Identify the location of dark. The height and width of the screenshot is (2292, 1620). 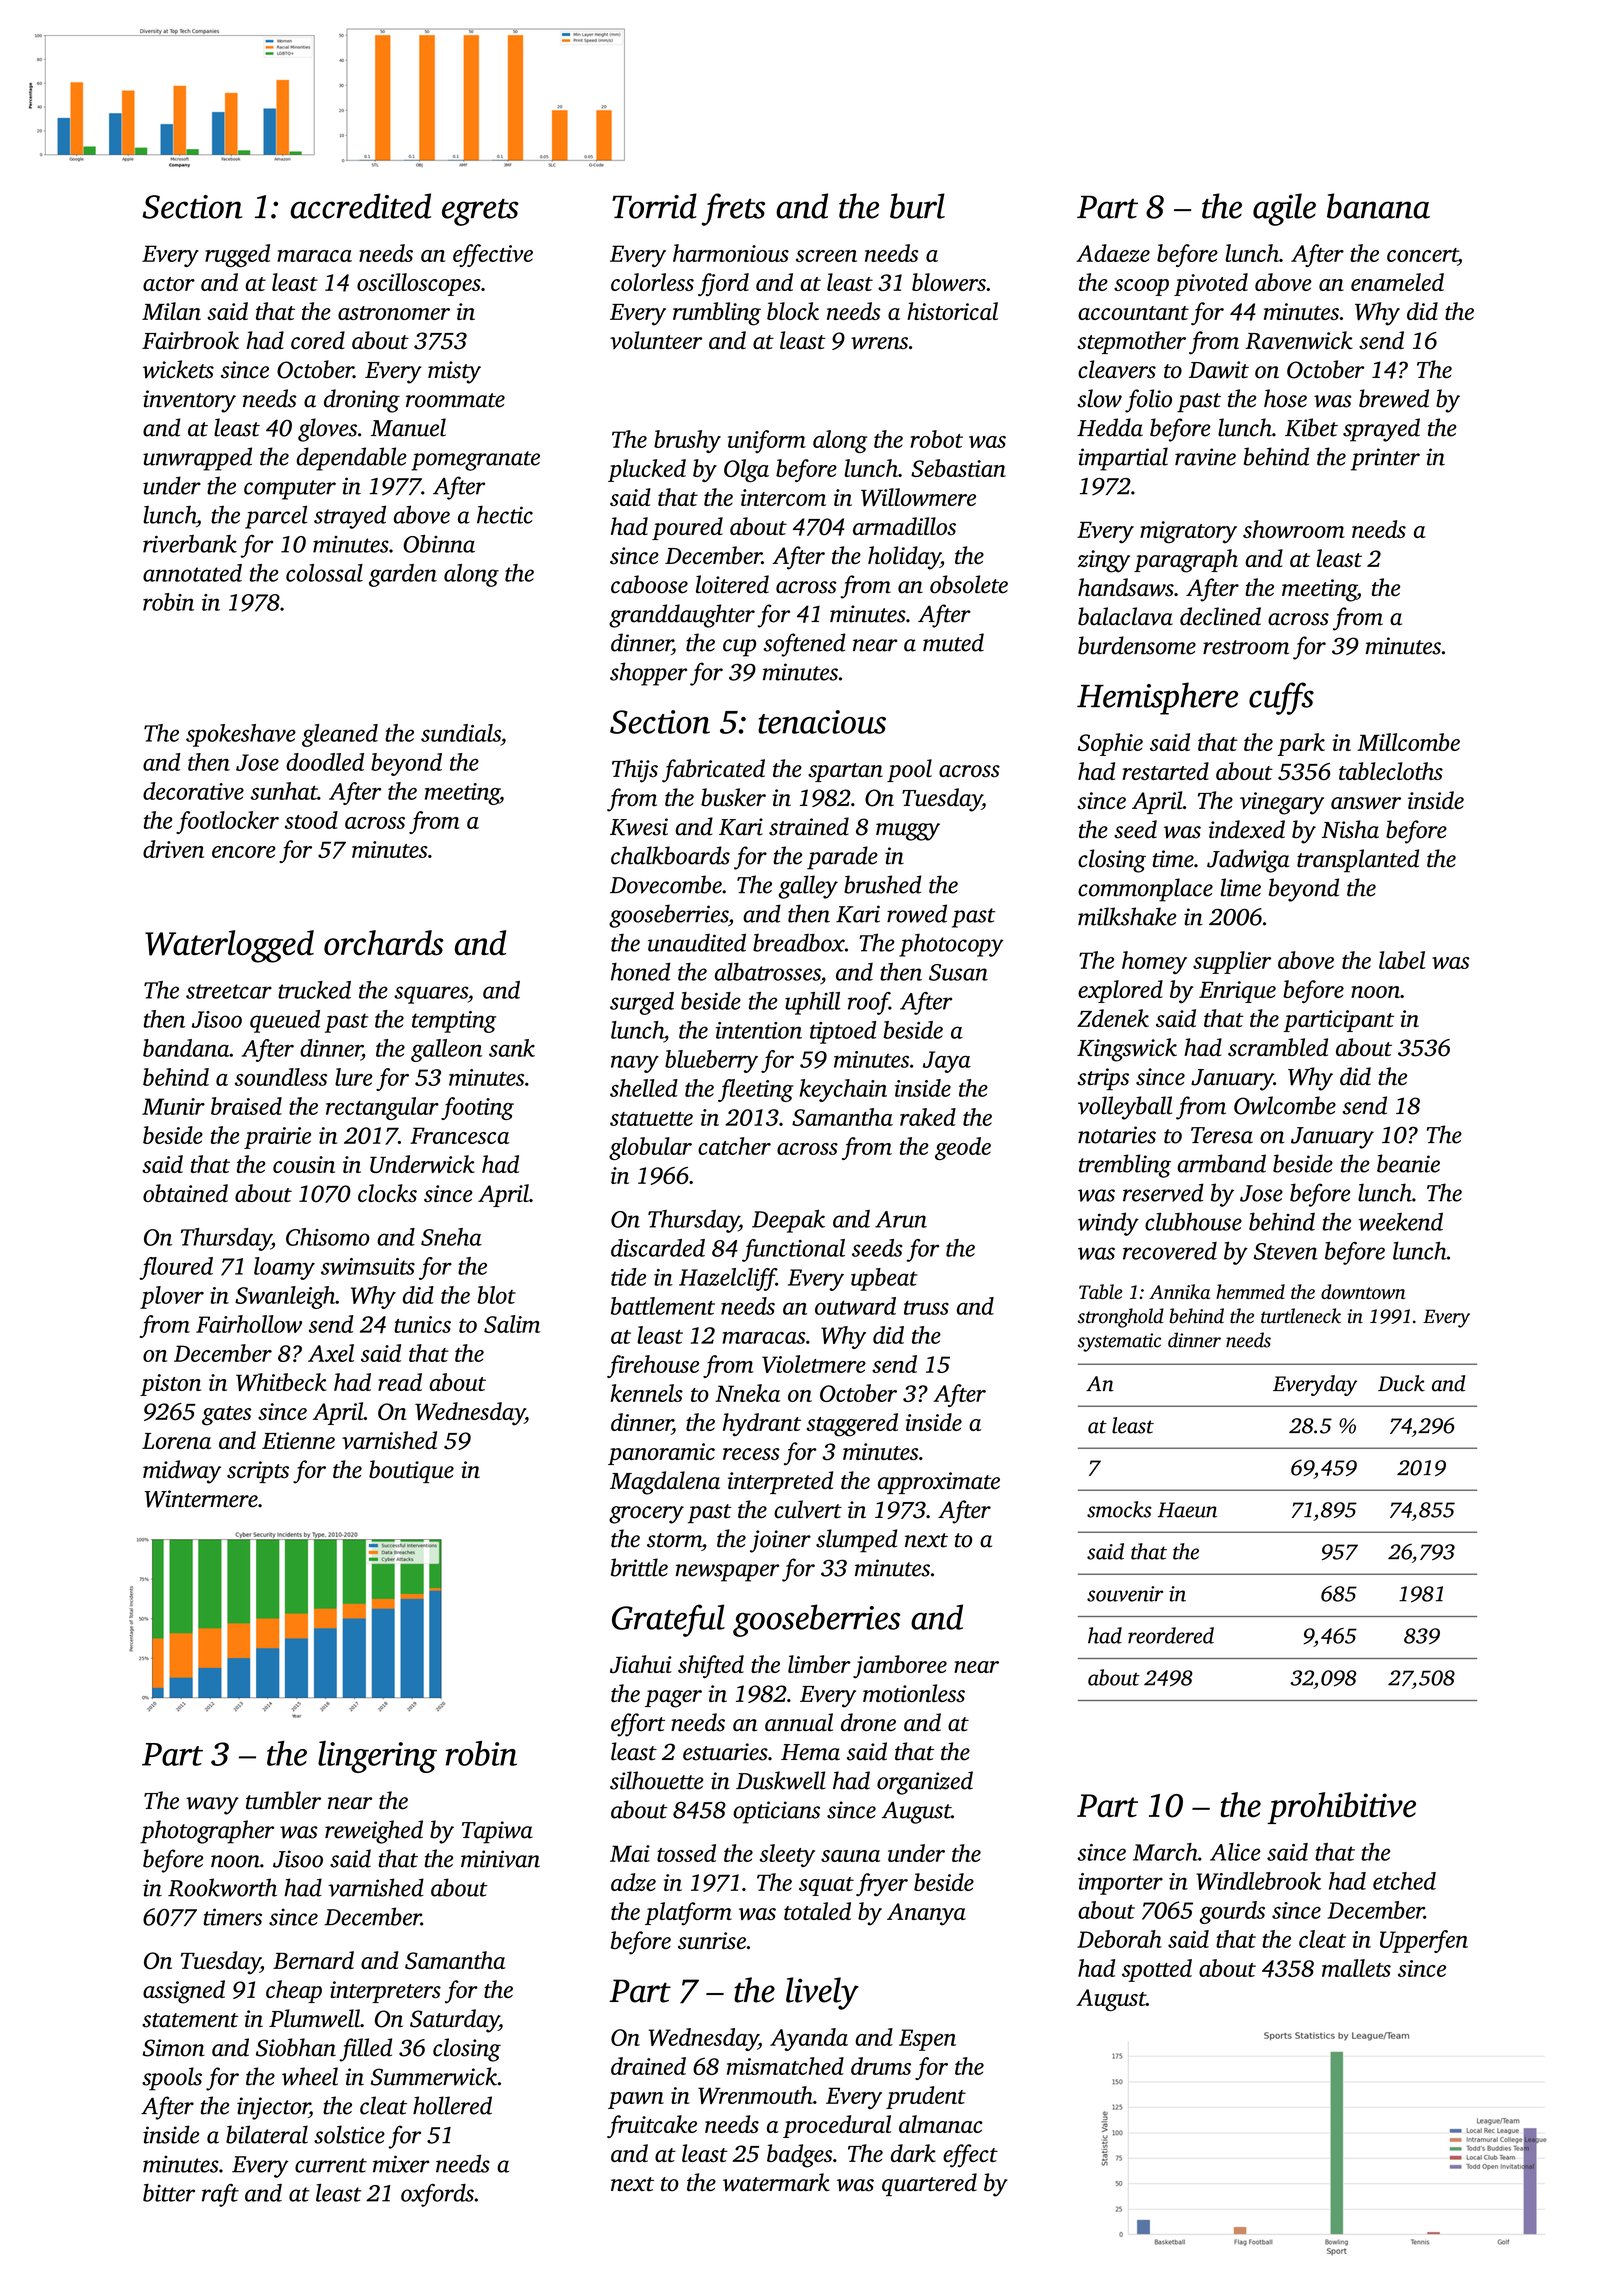
(913, 2153).
